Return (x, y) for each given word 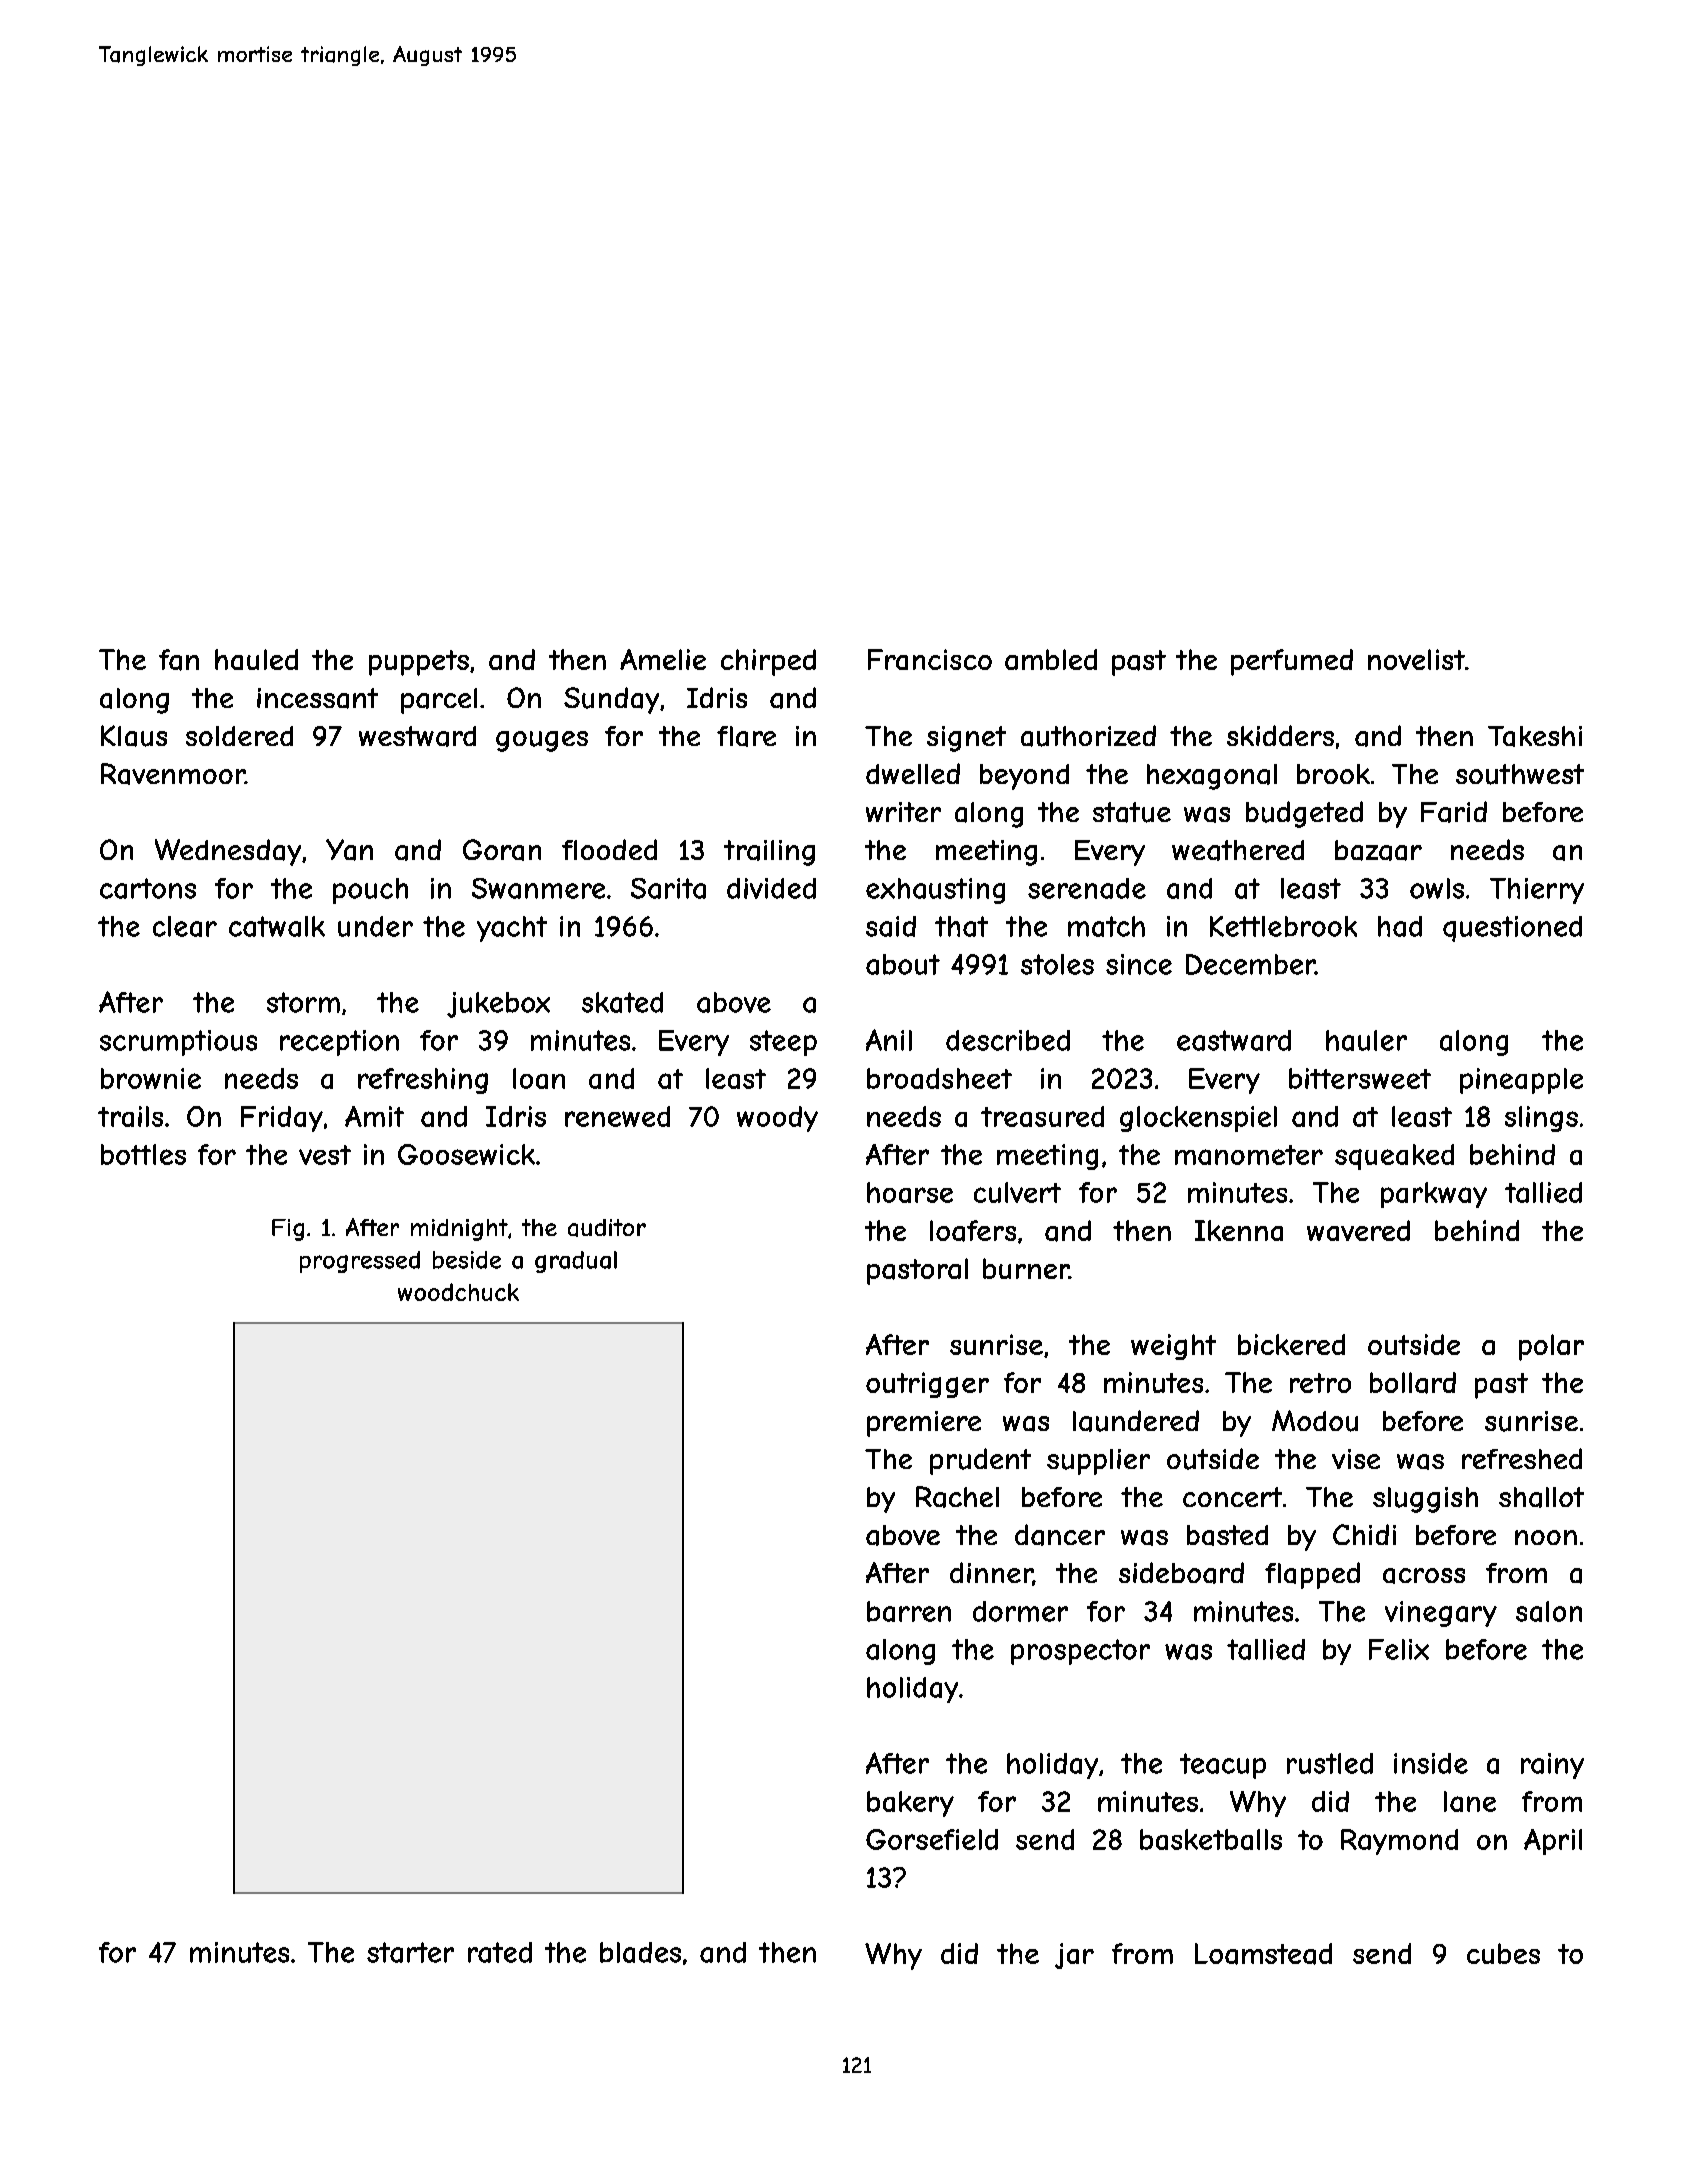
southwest (1520, 774)
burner (1026, 1268)
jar (1074, 1956)
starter (410, 1952)
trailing (769, 853)
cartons (148, 888)
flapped (1312, 1575)
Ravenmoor (173, 774)
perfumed (1292, 662)
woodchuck (458, 1292)
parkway (1434, 1195)
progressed (360, 1262)
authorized (1088, 736)
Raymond (1399, 1842)
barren (909, 1611)
